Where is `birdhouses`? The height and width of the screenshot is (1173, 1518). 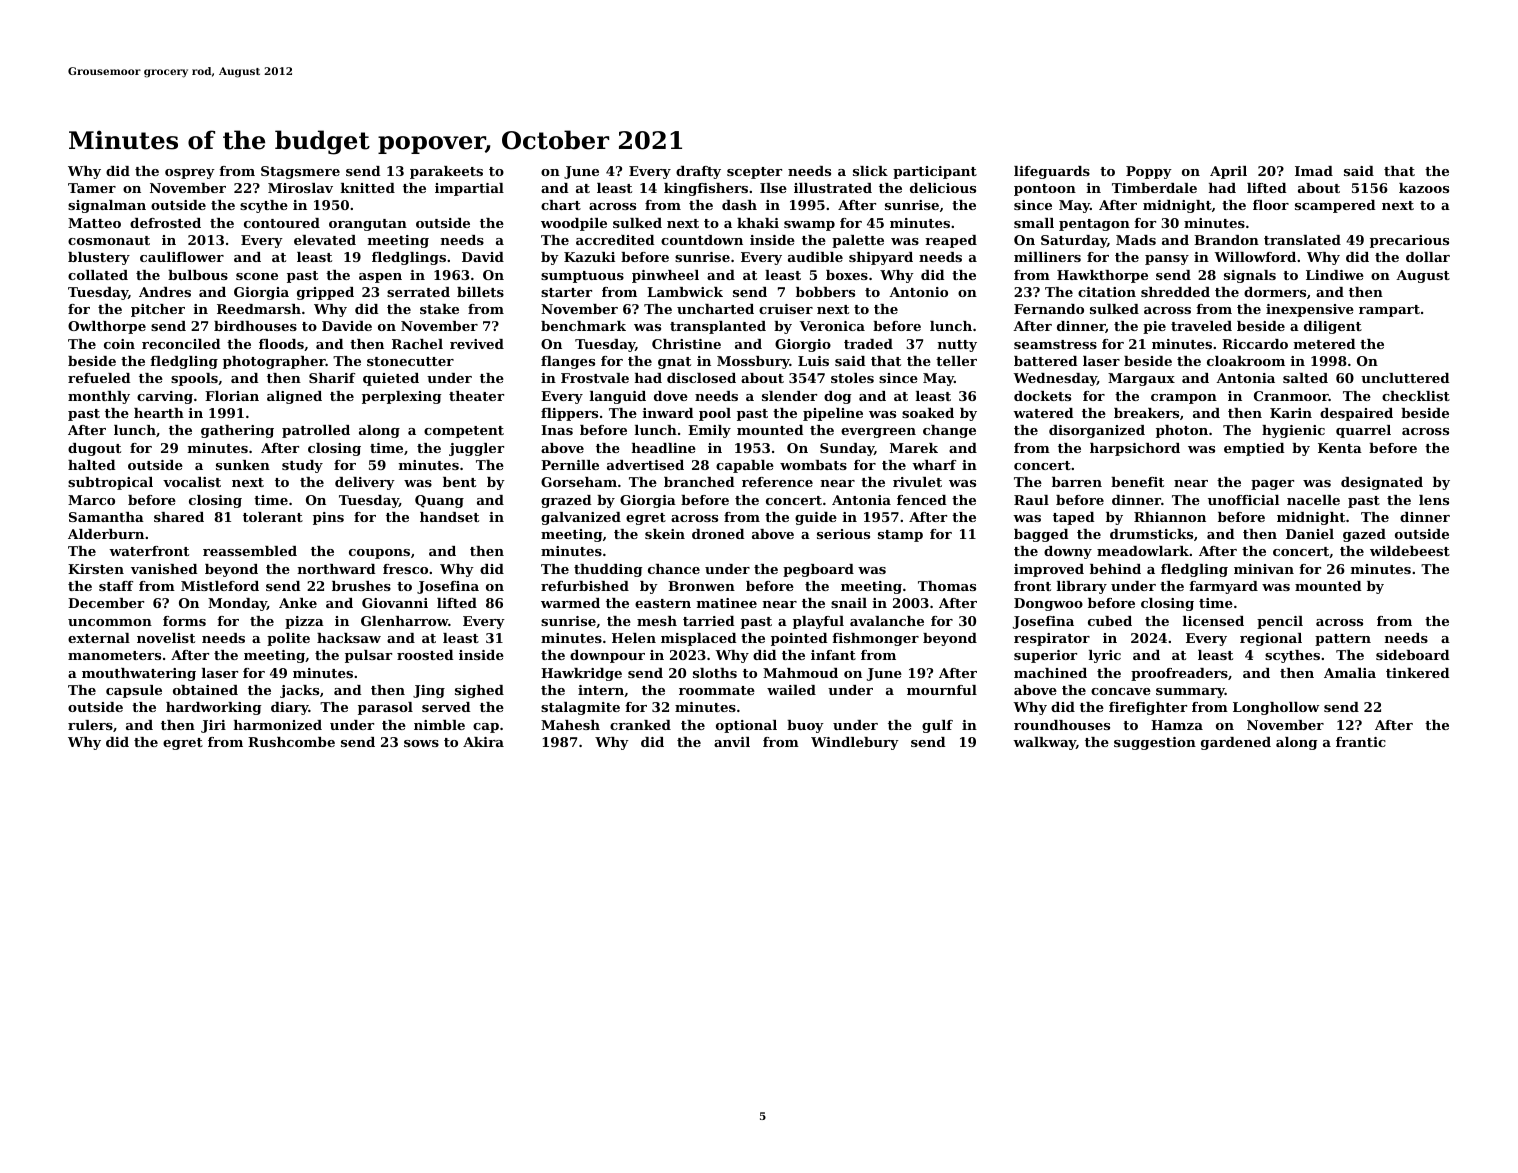 birdhouses is located at coordinates (255, 326).
